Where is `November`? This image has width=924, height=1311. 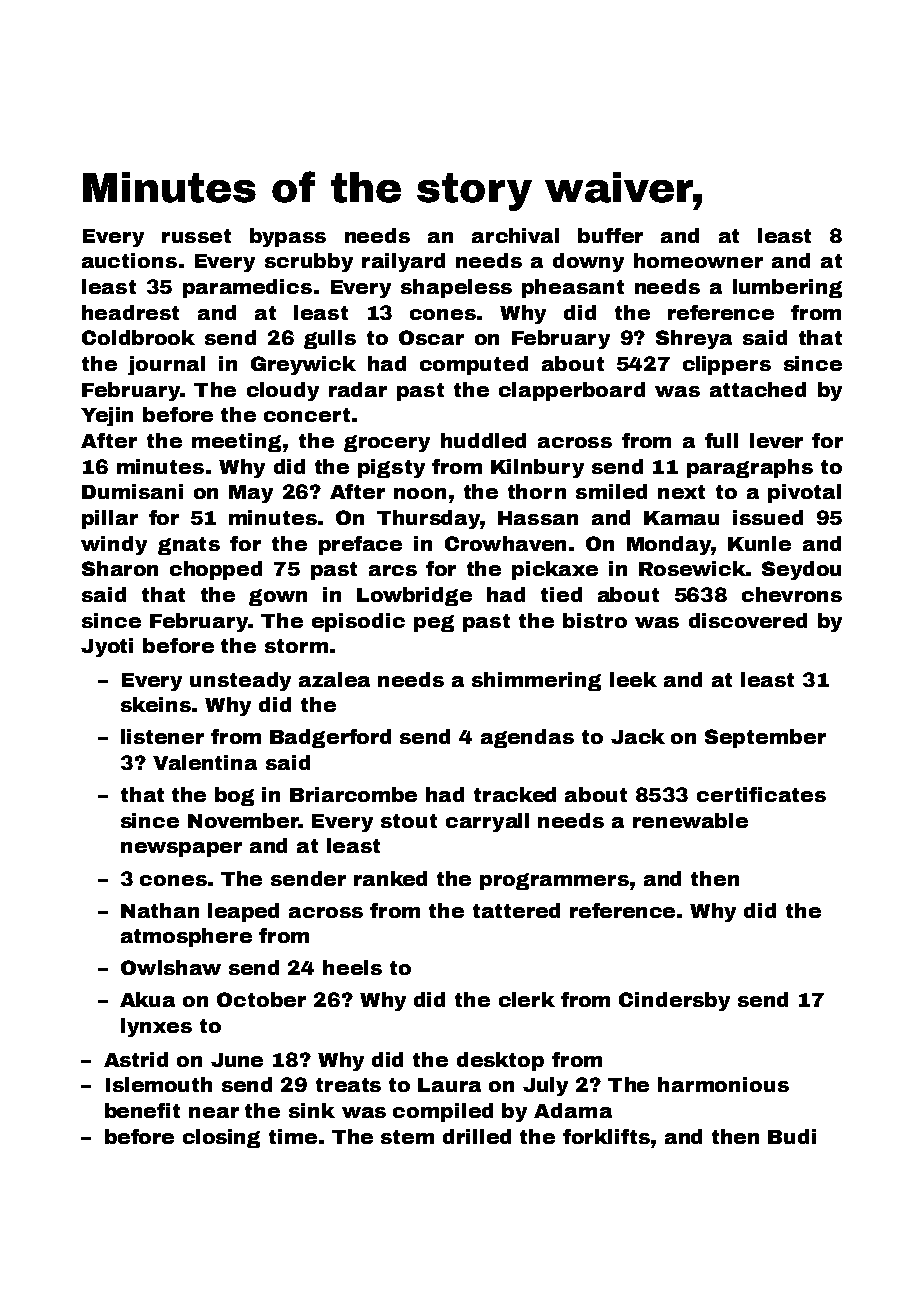
November is located at coordinates (243, 820).
